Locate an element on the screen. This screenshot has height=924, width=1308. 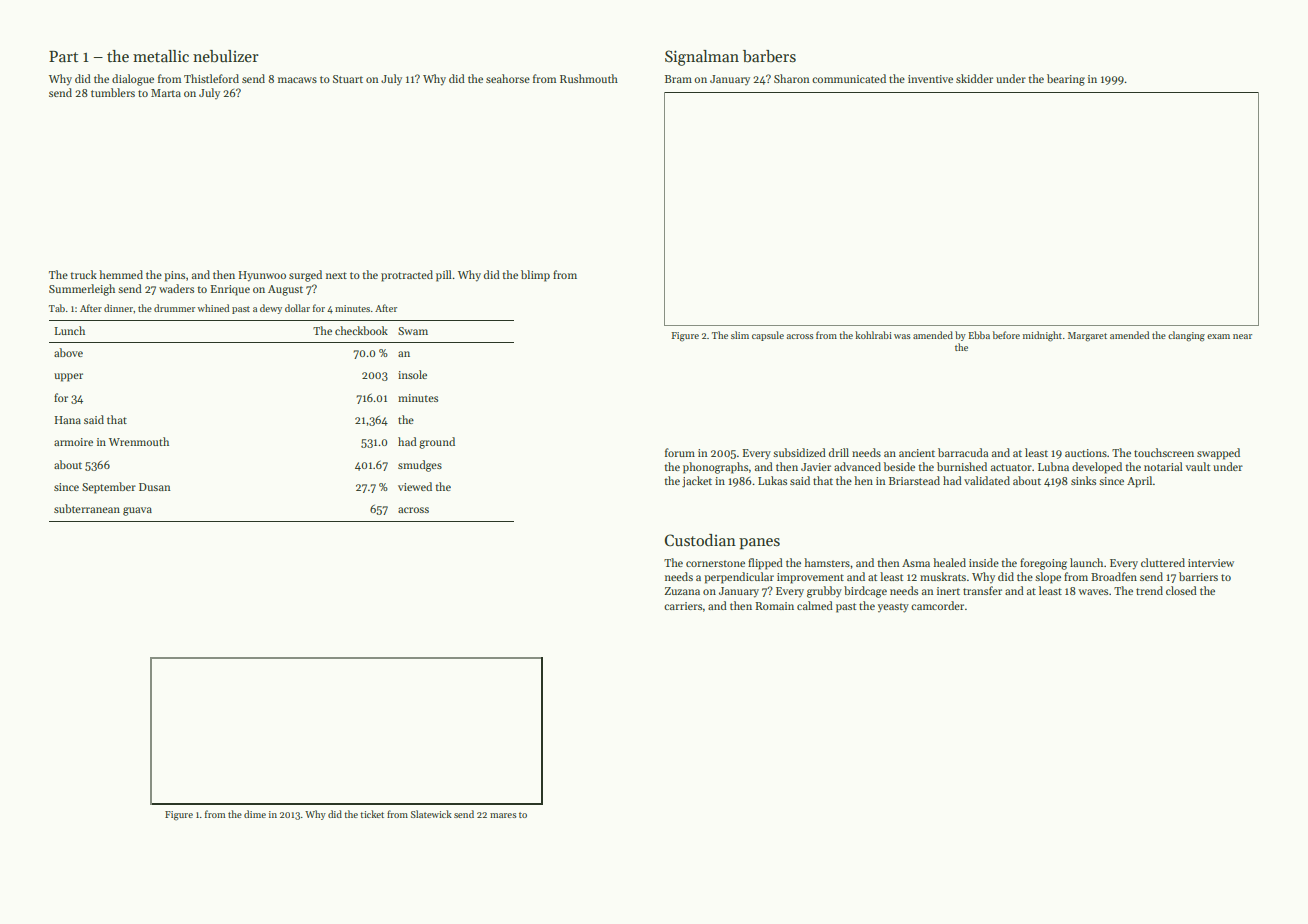
macaws is located at coordinates (297, 80).
